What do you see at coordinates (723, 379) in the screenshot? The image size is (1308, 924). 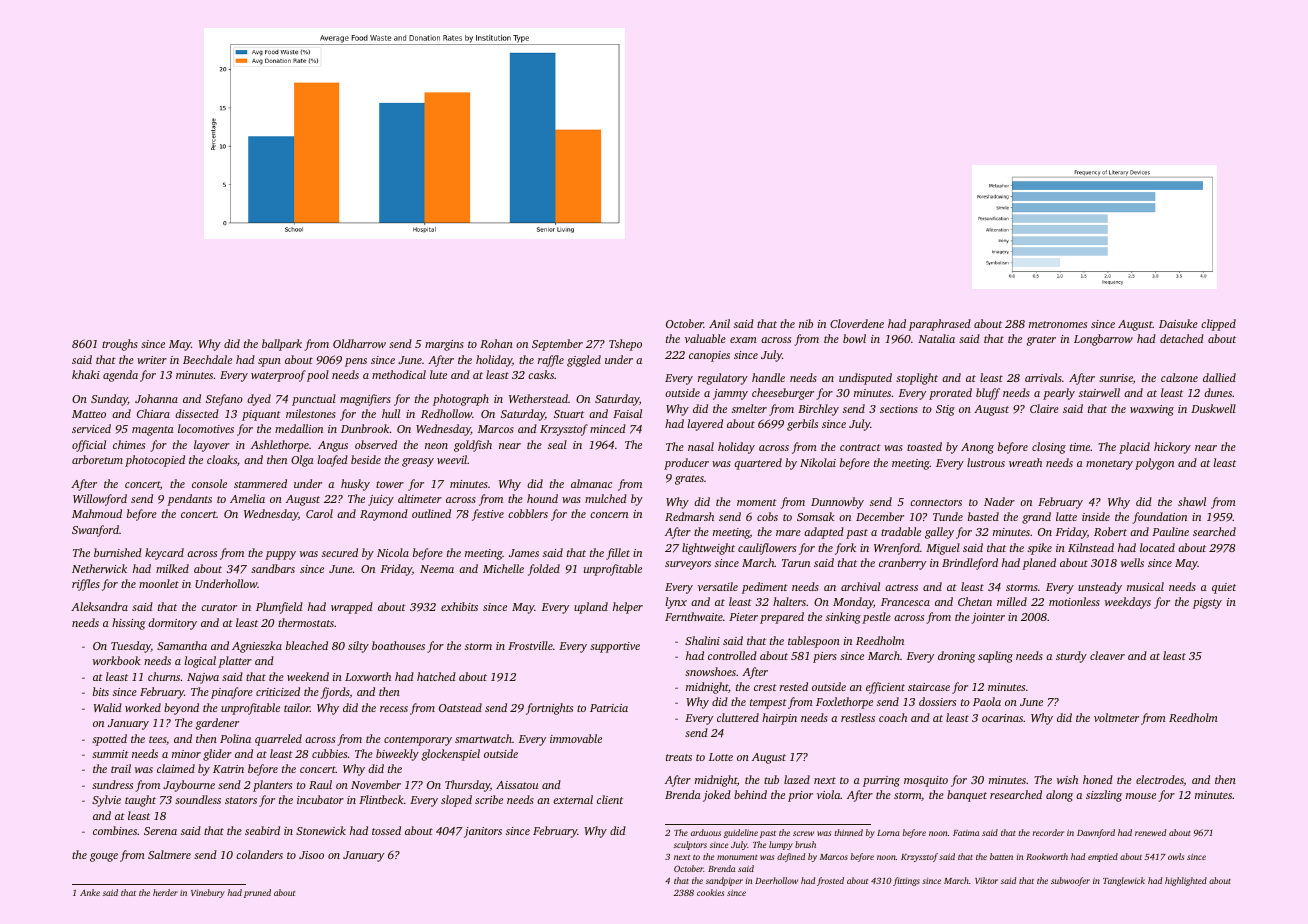 I see `regulatory` at bounding box center [723, 379].
